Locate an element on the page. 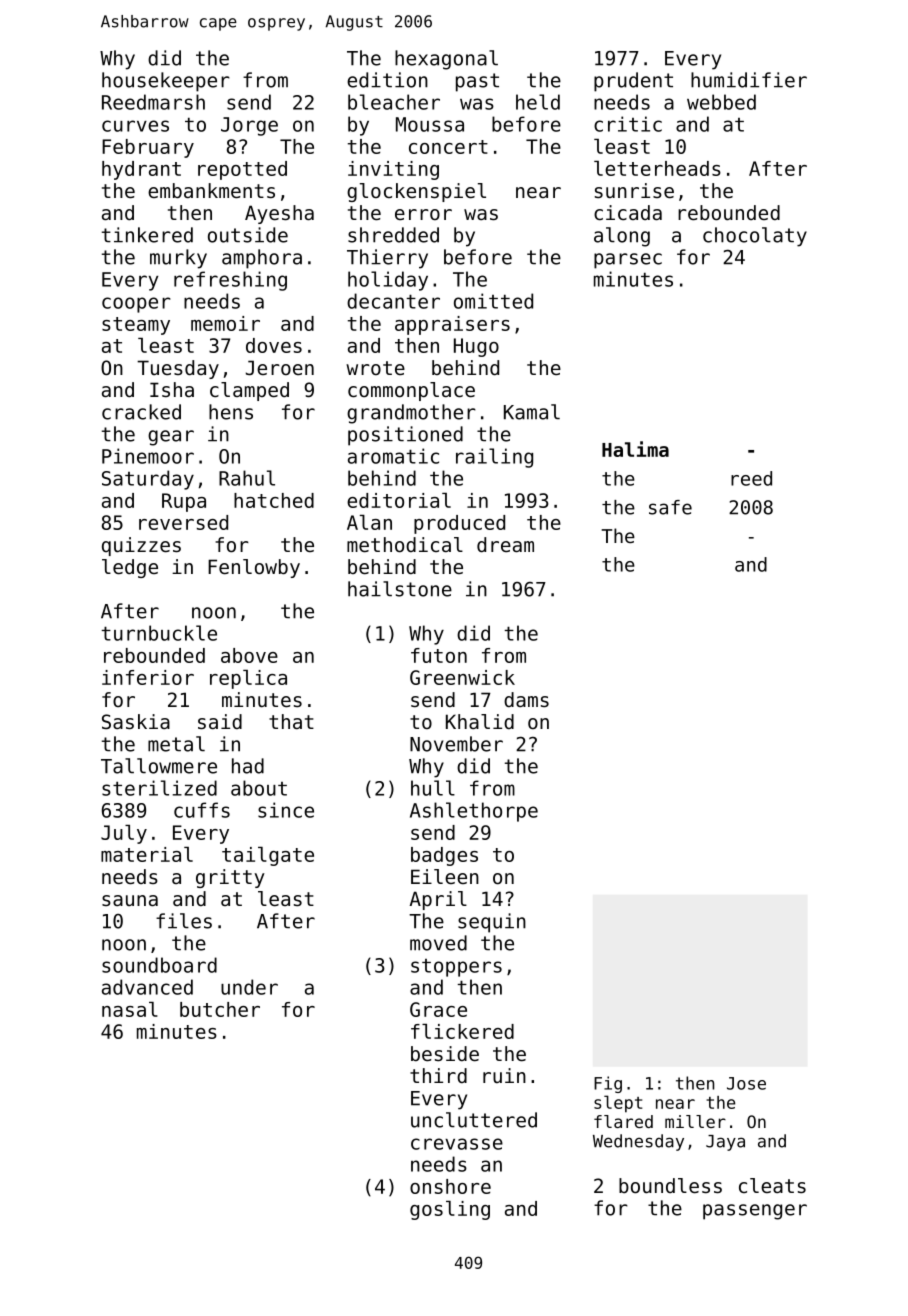 This page has width=908, height=1316. tailgate is located at coordinates (268, 856).
